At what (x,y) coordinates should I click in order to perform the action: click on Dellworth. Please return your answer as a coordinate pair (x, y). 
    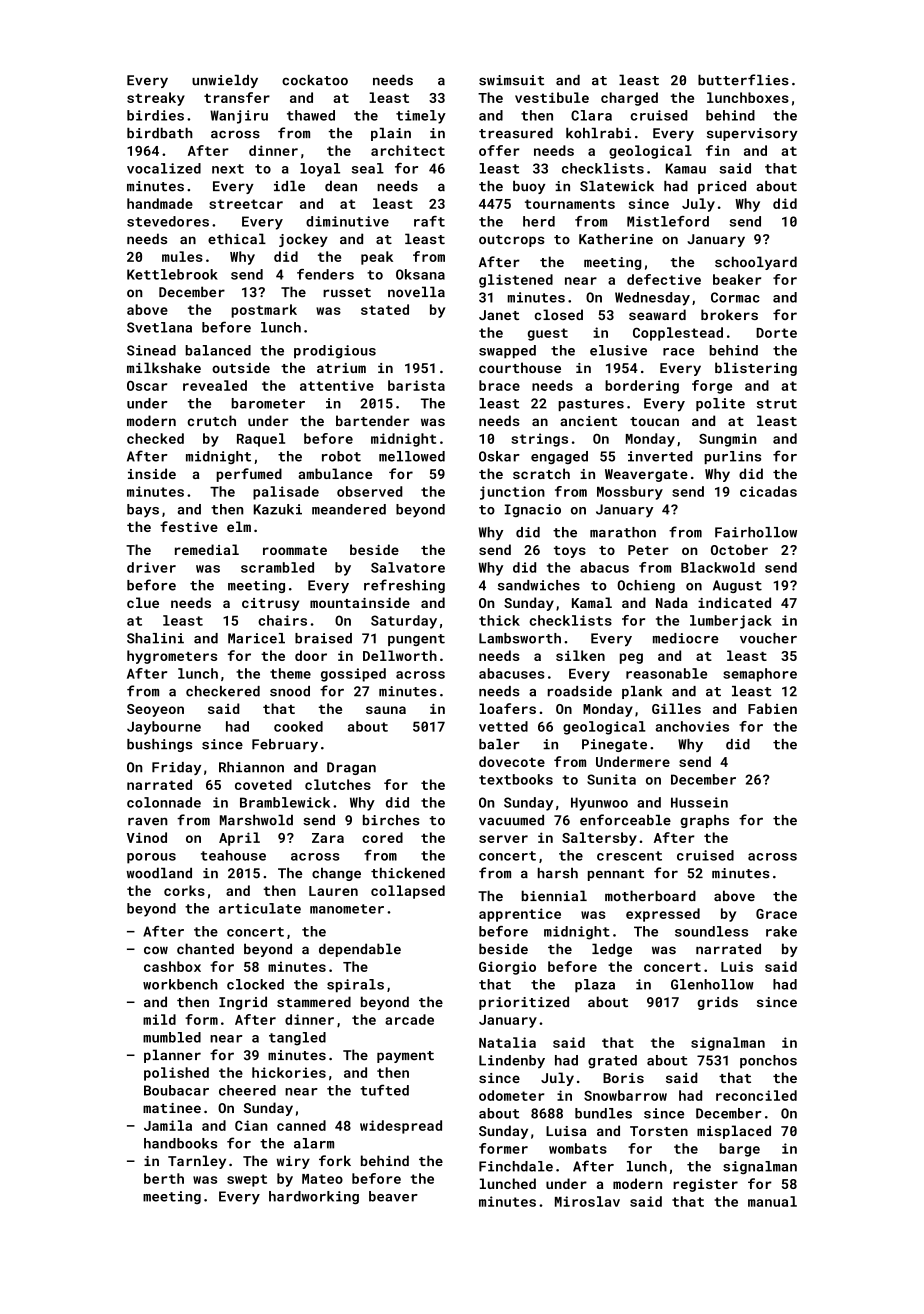
    Looking at the image, I should click on (400, 655).
